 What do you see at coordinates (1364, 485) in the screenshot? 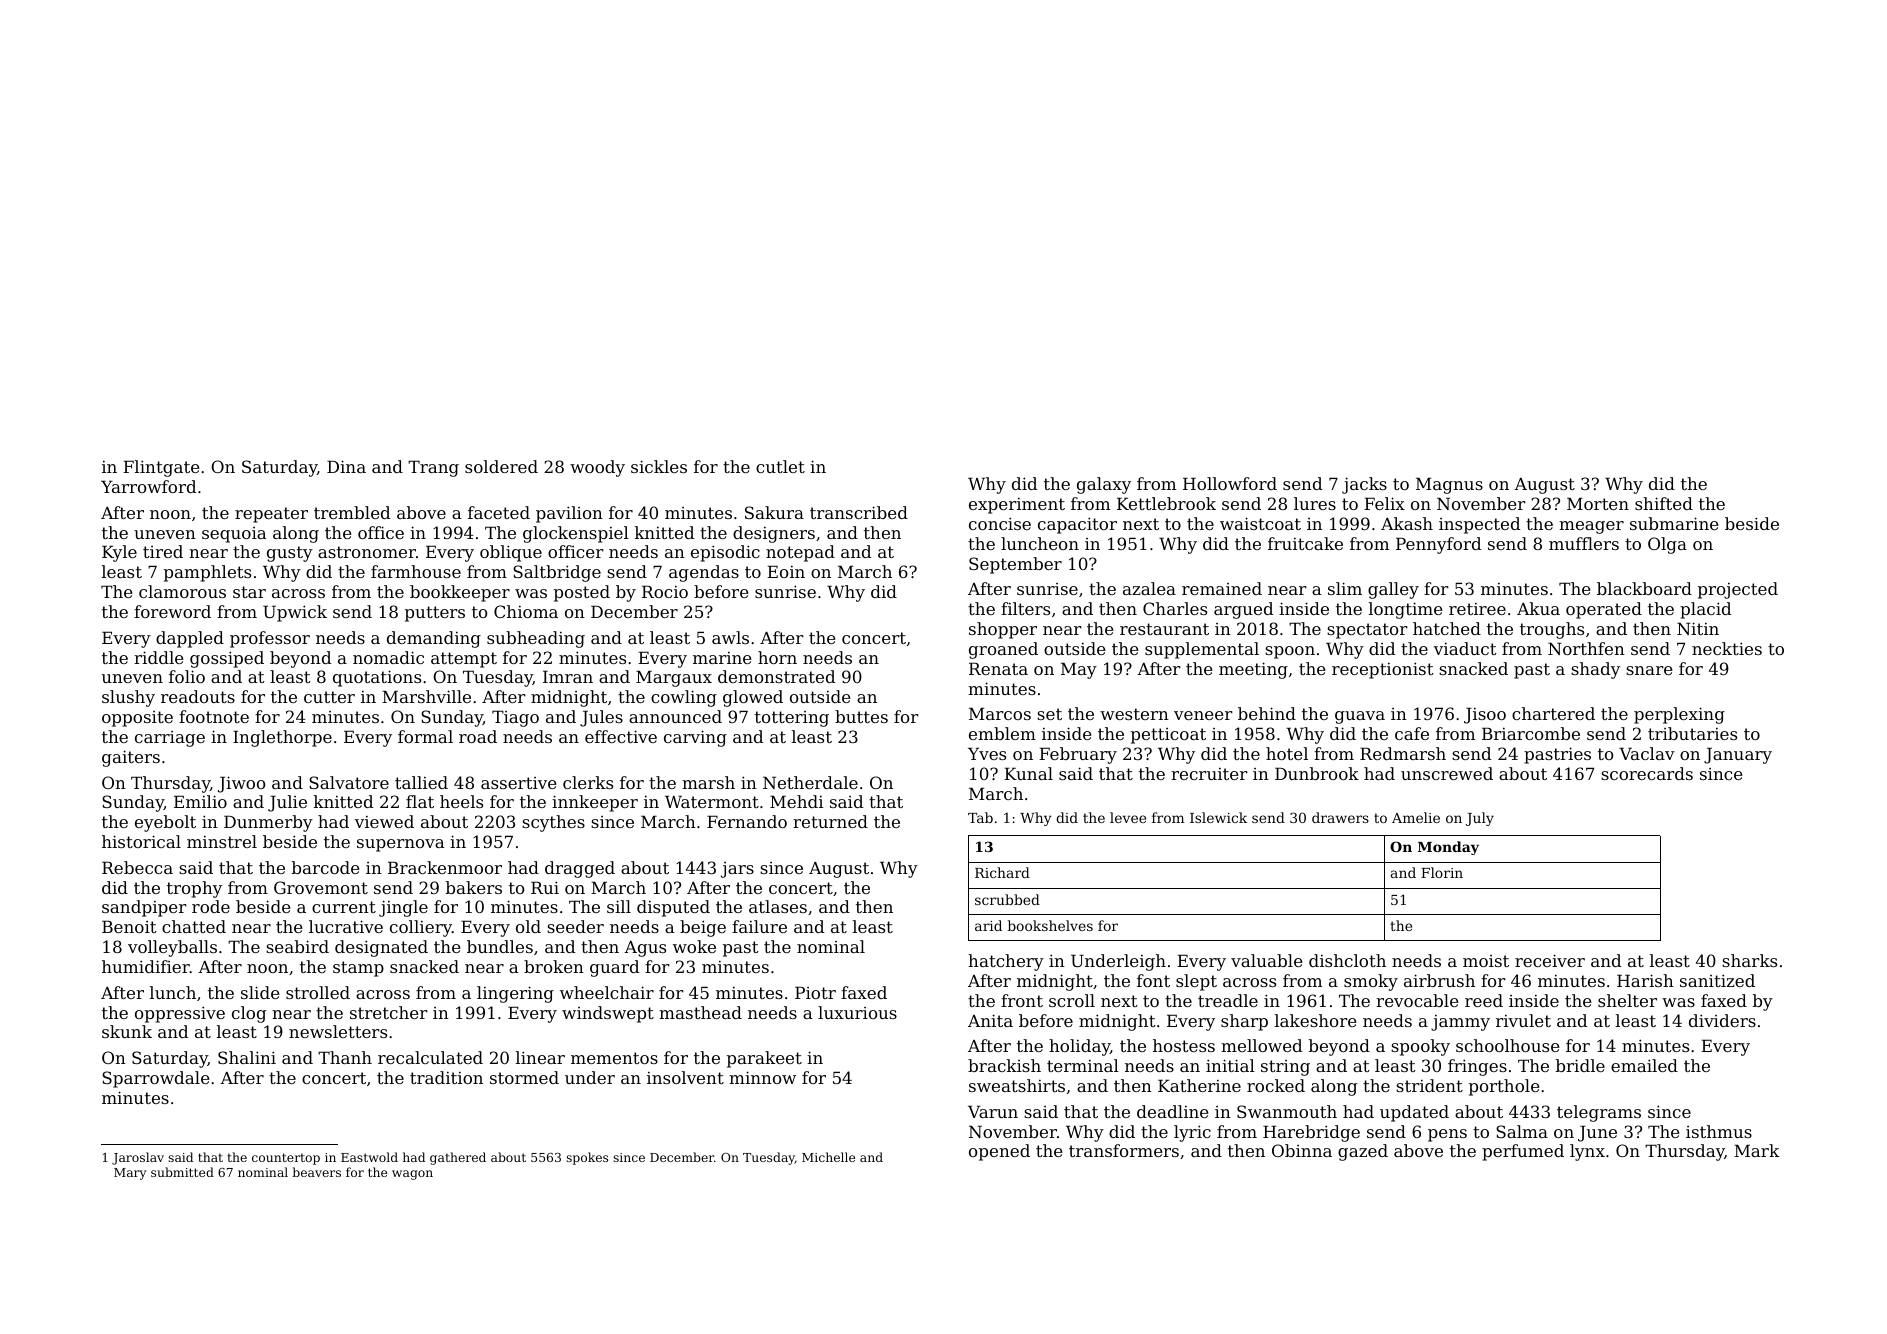
I see `jacks` at bounding box center [1364, 485].
